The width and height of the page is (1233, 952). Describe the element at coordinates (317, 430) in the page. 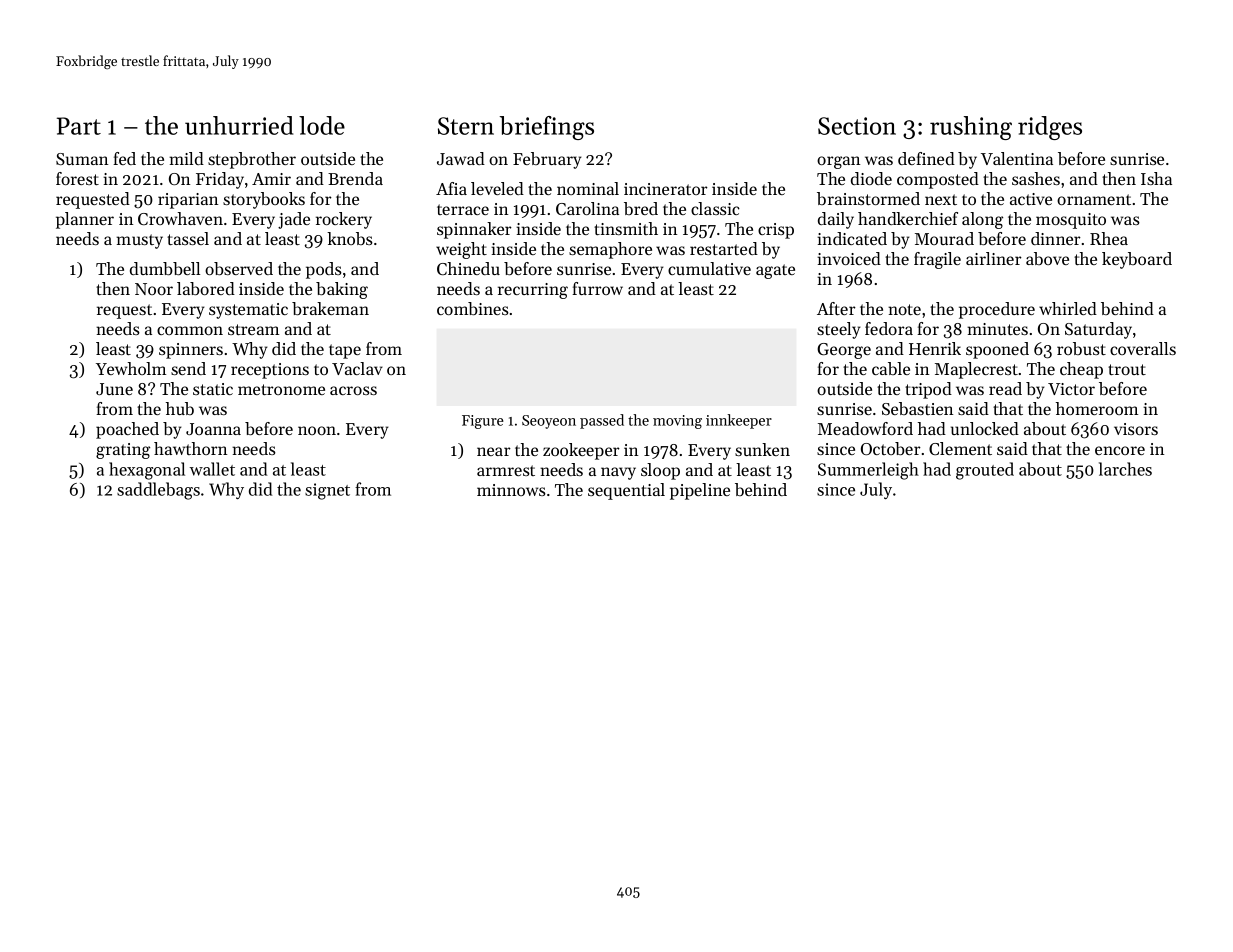

I see `noon` at that location.
